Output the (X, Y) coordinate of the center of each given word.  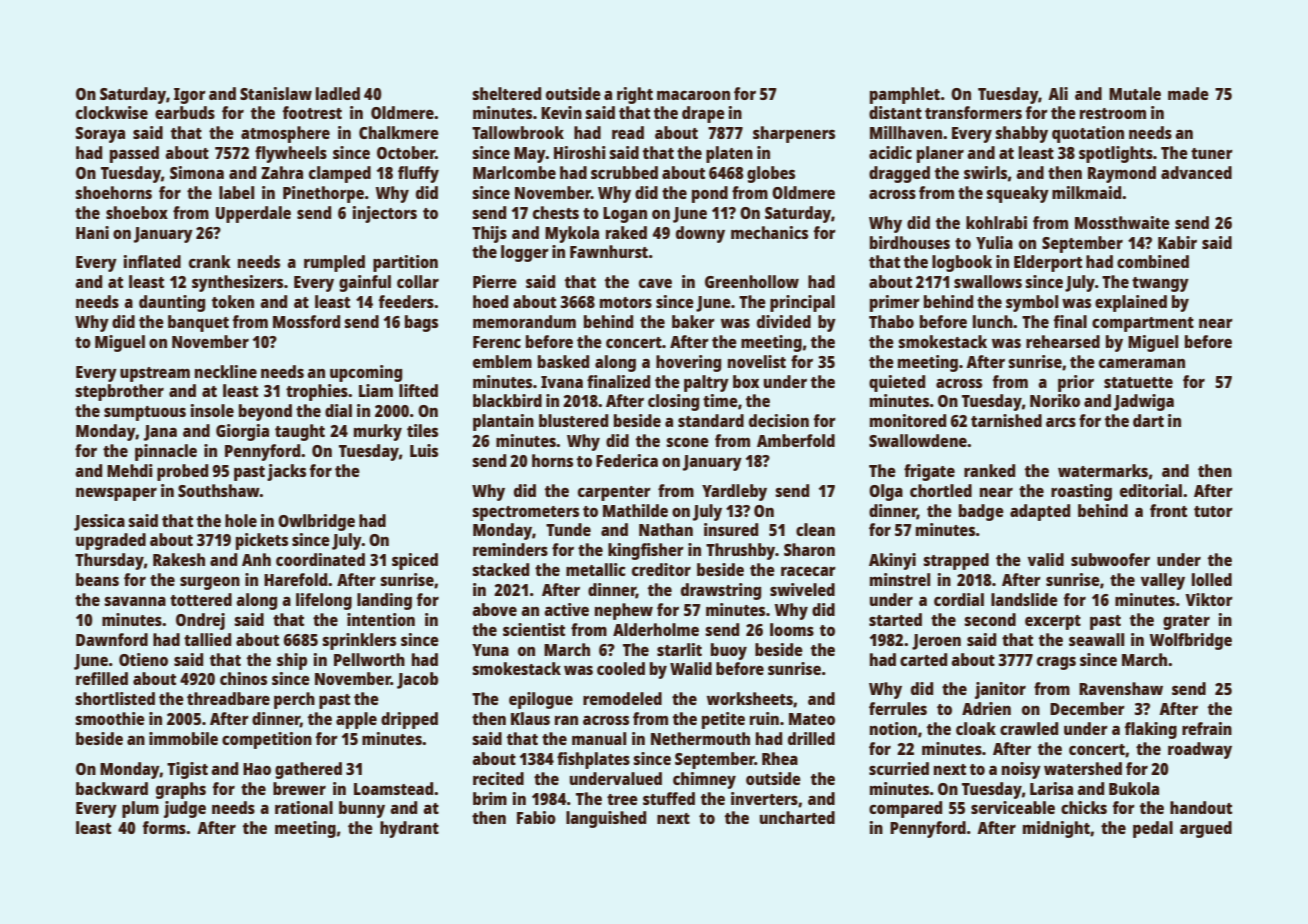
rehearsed (1063, 341)
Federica (627, 460)
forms (164, 827)
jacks (286, 472)
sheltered (506, 93)
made (1188, 93)
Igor (190, 96)
